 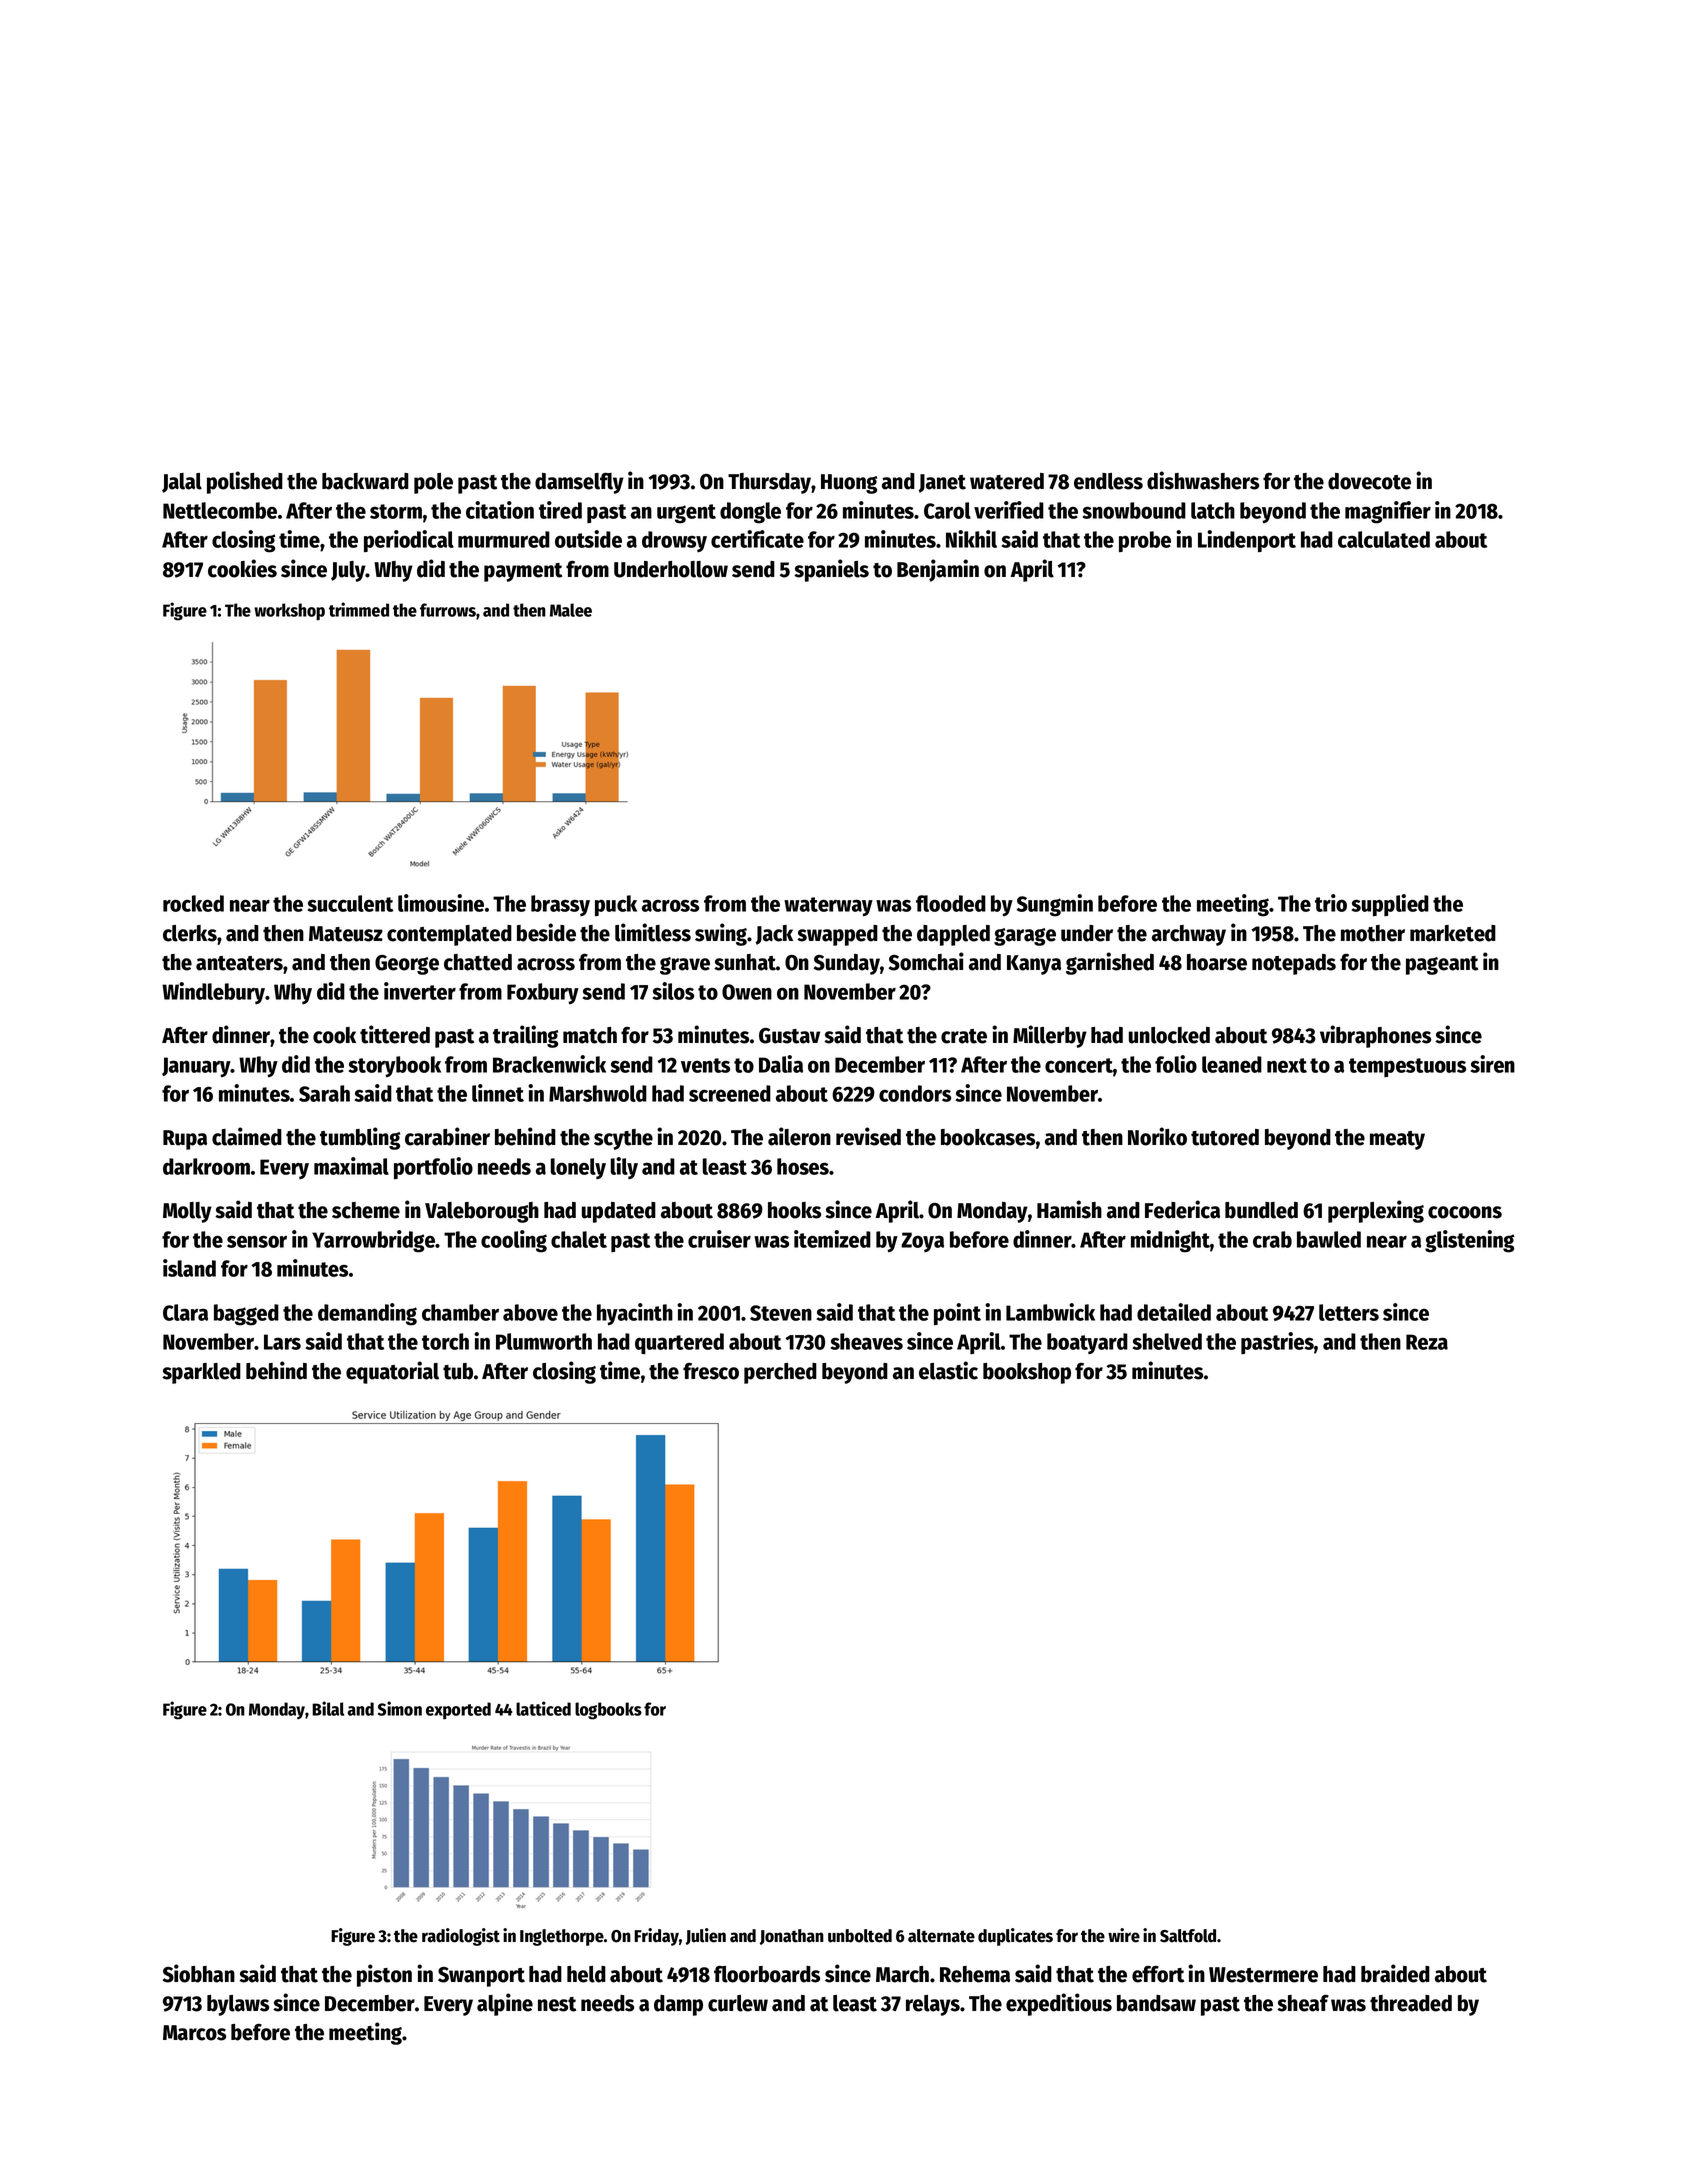 I want to click on Gustav, so click(x=789, y=1036).
